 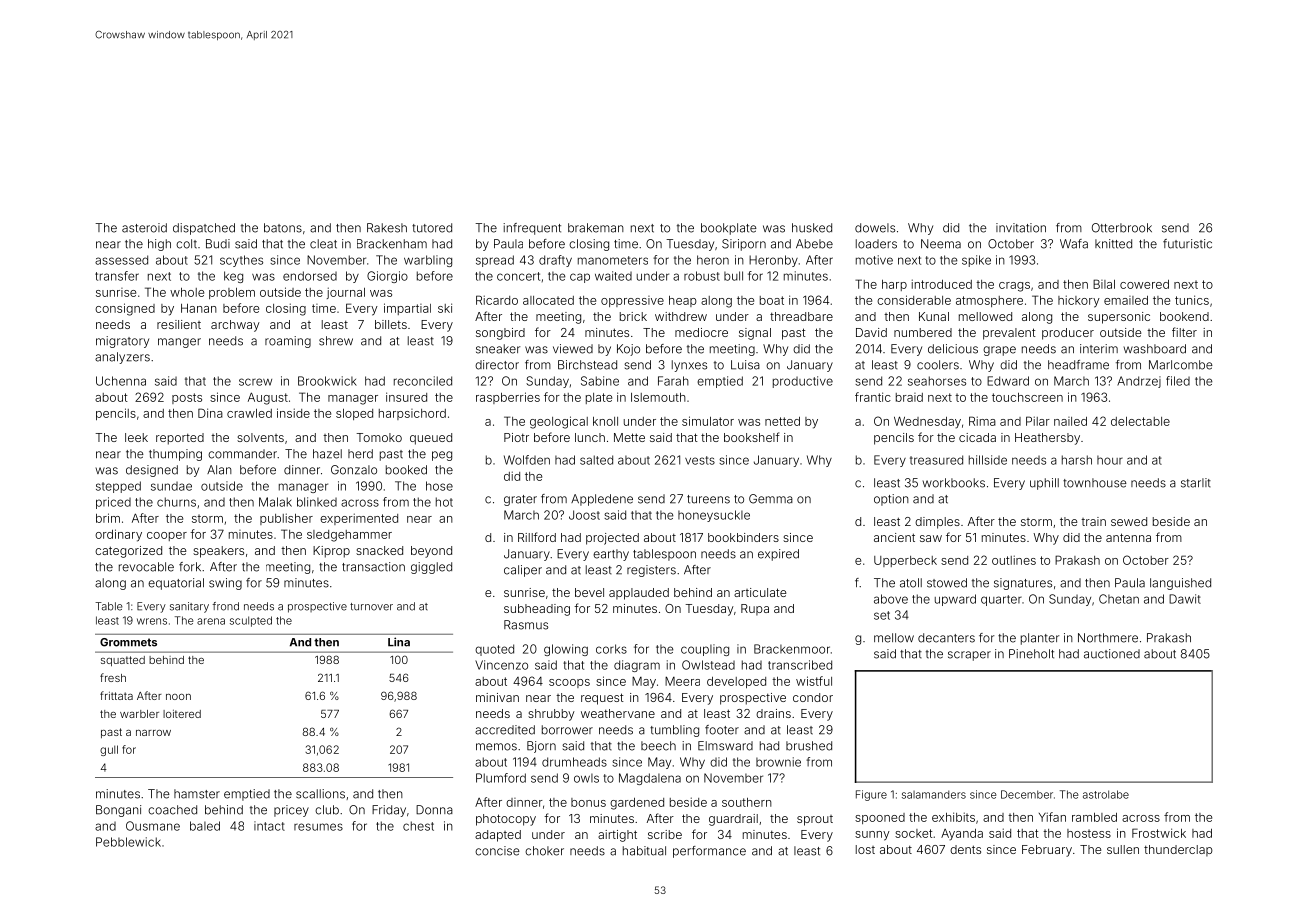 What do you see at coordinates (600, 381) in the screenshot?
I see `Sabine` at bounding box center [600, 381].
